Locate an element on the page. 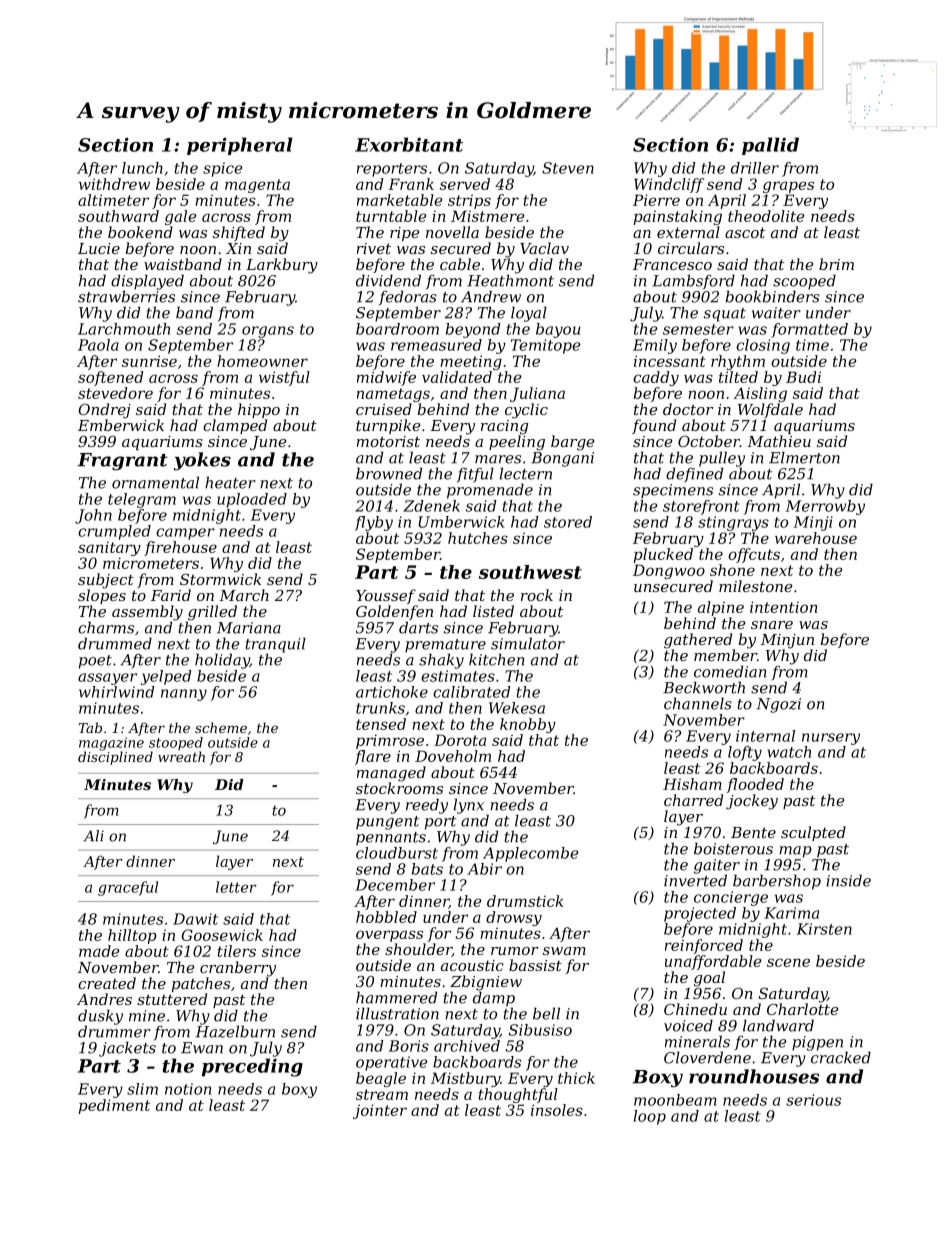 Image resolution: width=952 pixels, height=1233 pixels. swam is located at coordinates (564, 951).
